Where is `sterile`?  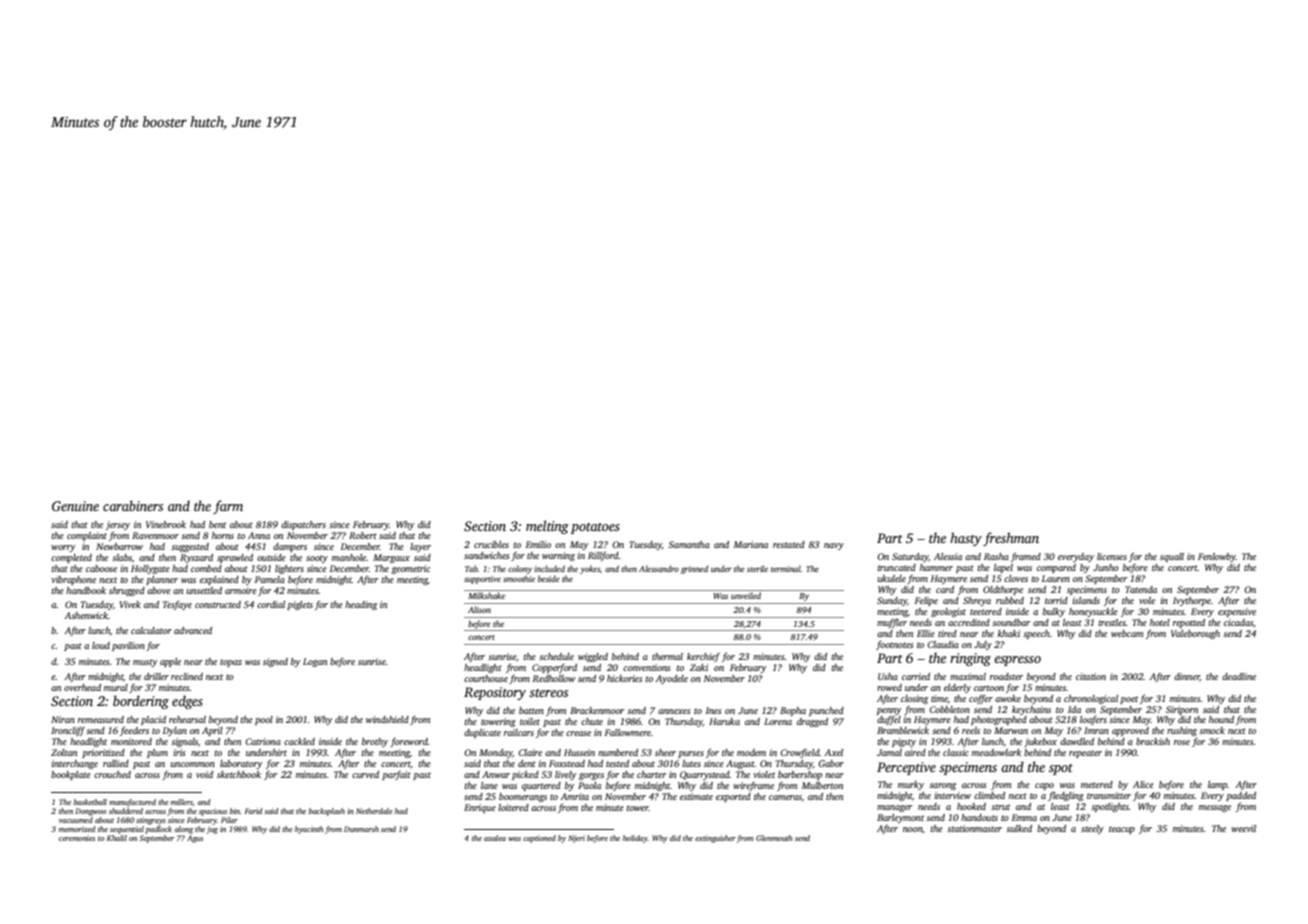 sterile is located at coordinates (757, 568).
